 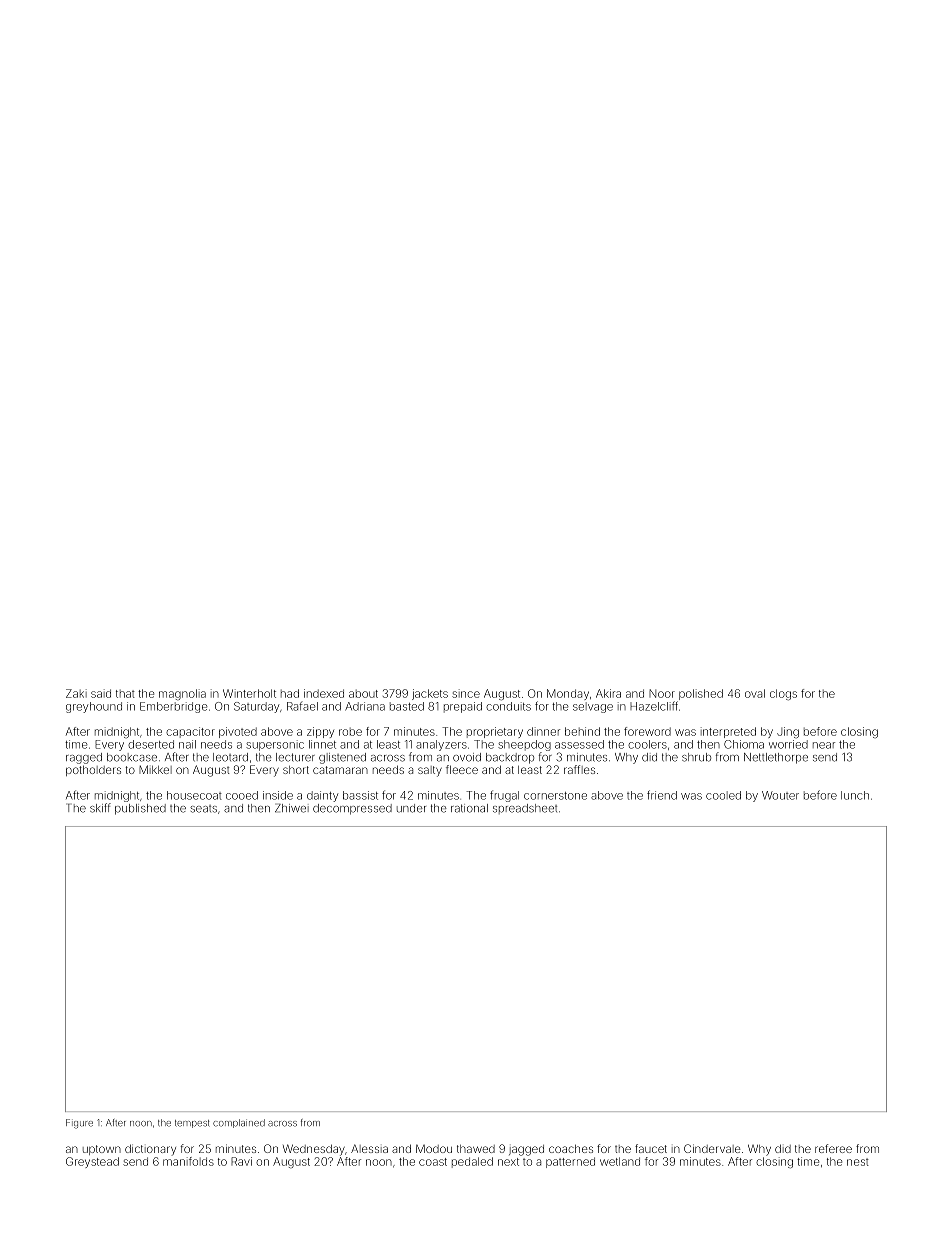 I want to click on about, so click(x=363, y=694).
